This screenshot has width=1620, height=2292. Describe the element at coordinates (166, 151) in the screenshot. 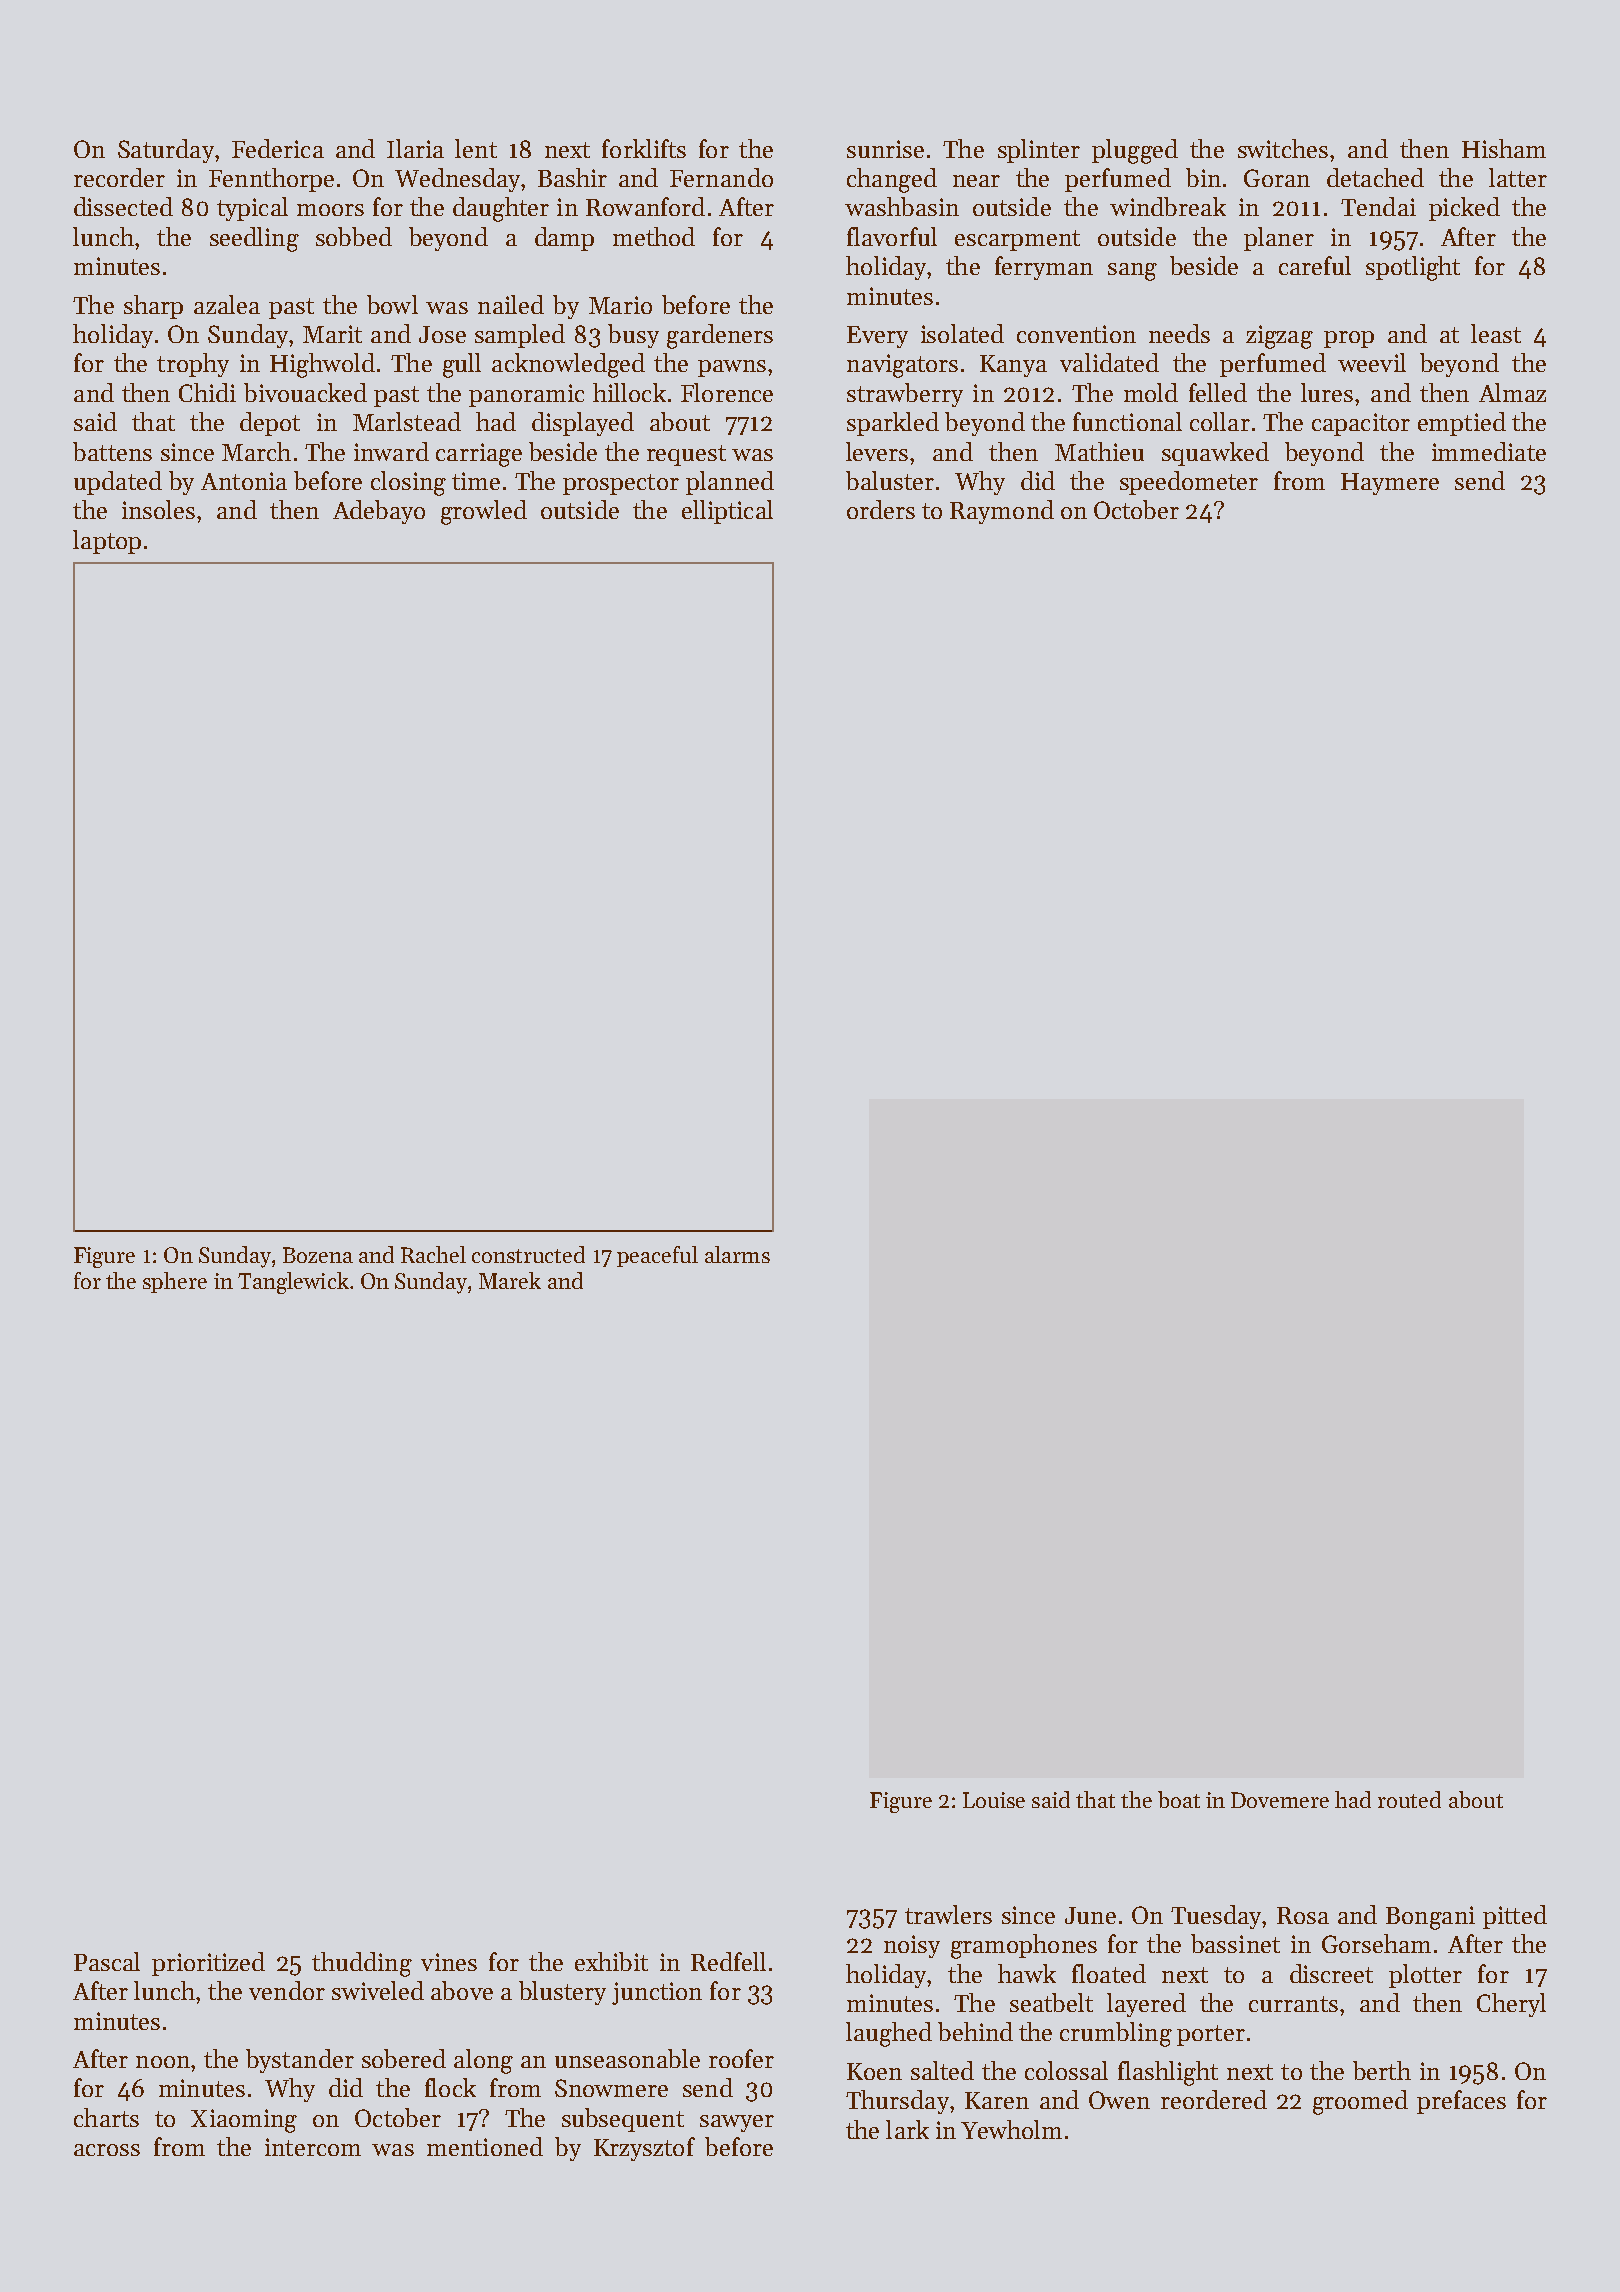

I see `Saturday` at that location.
